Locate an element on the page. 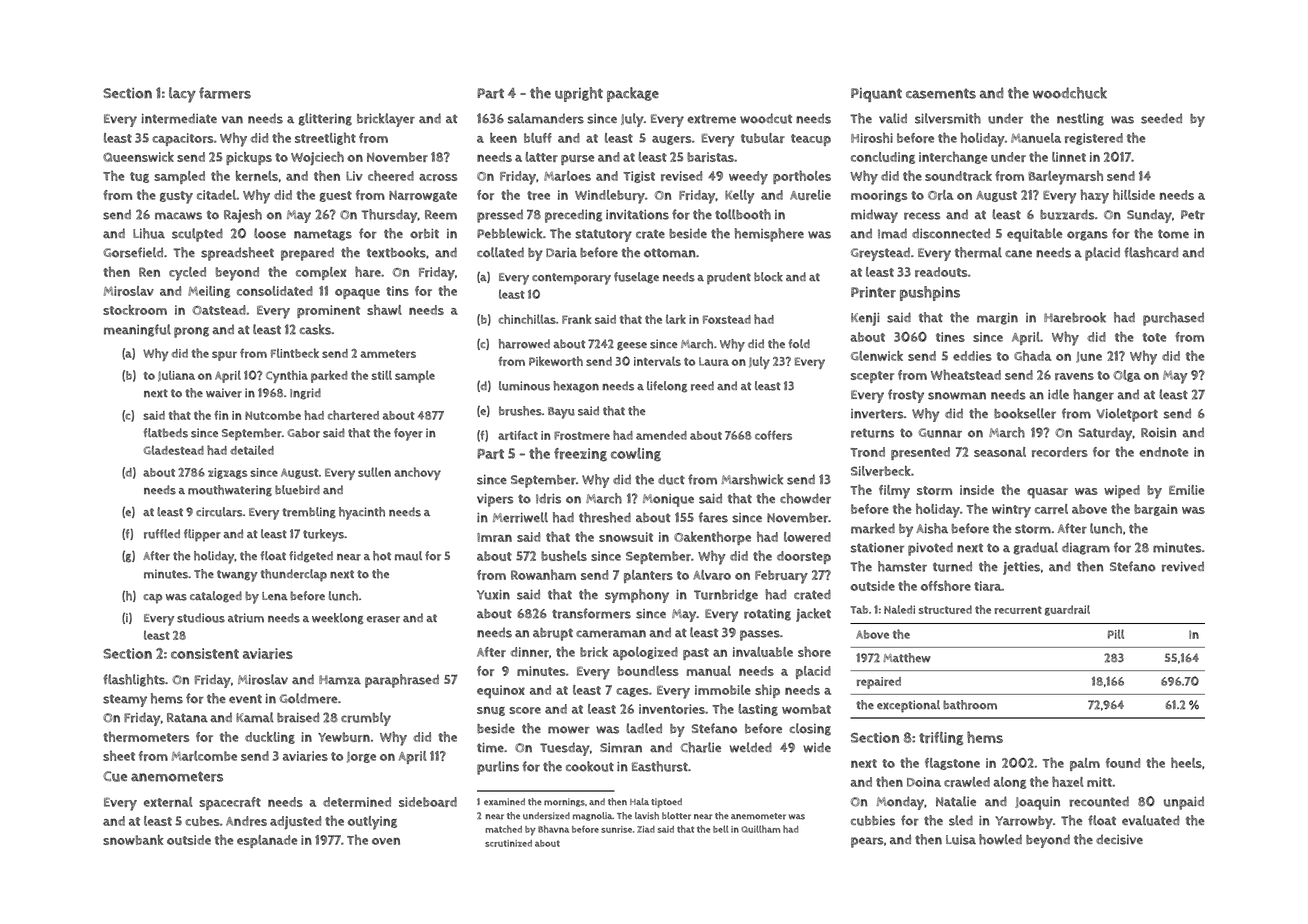 The height and width of the page is (924, 1308). Luisa is located at coordinates (961, 840).
